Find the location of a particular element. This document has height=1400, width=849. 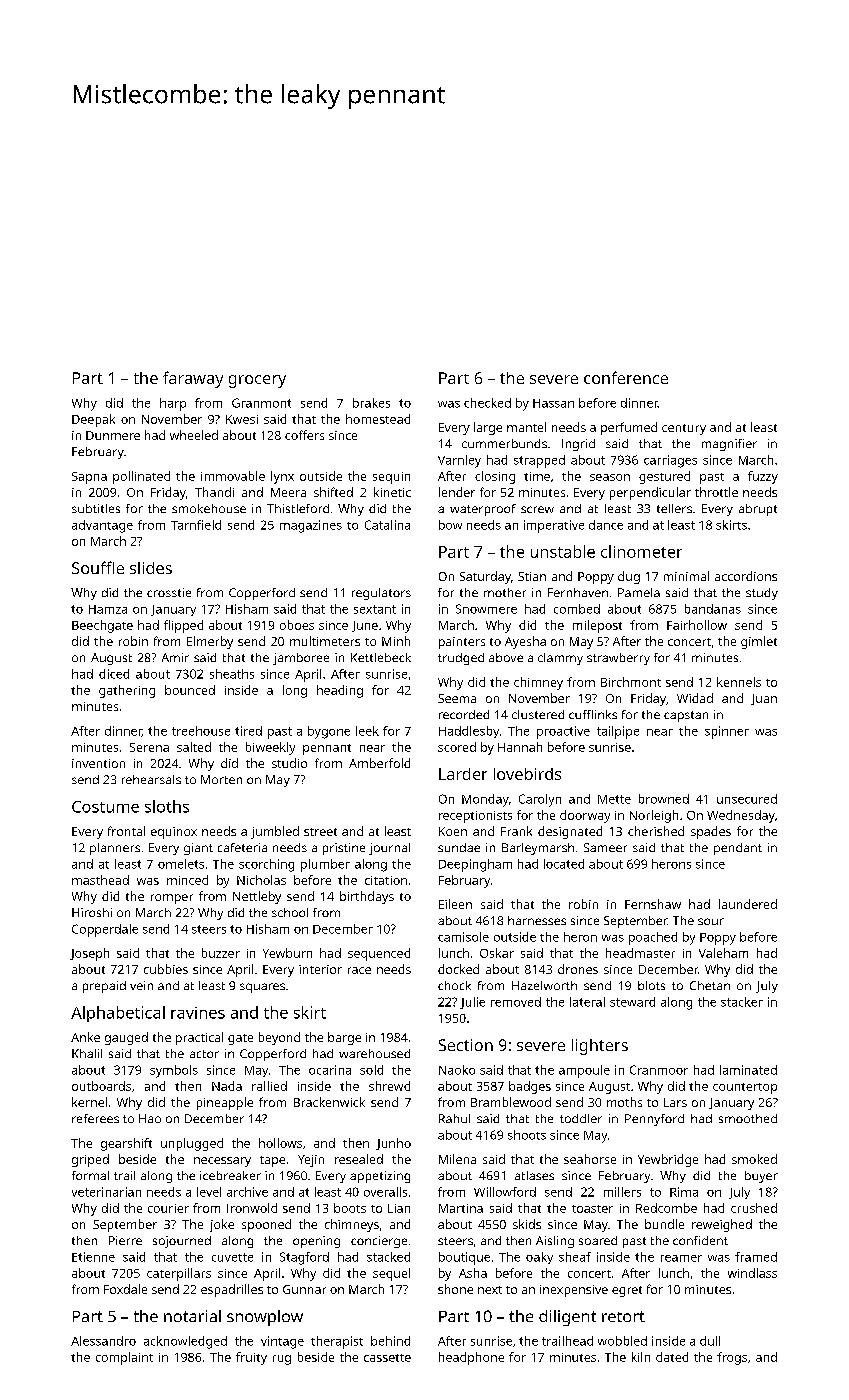

notarial is located at coordinates (192, 1316).
